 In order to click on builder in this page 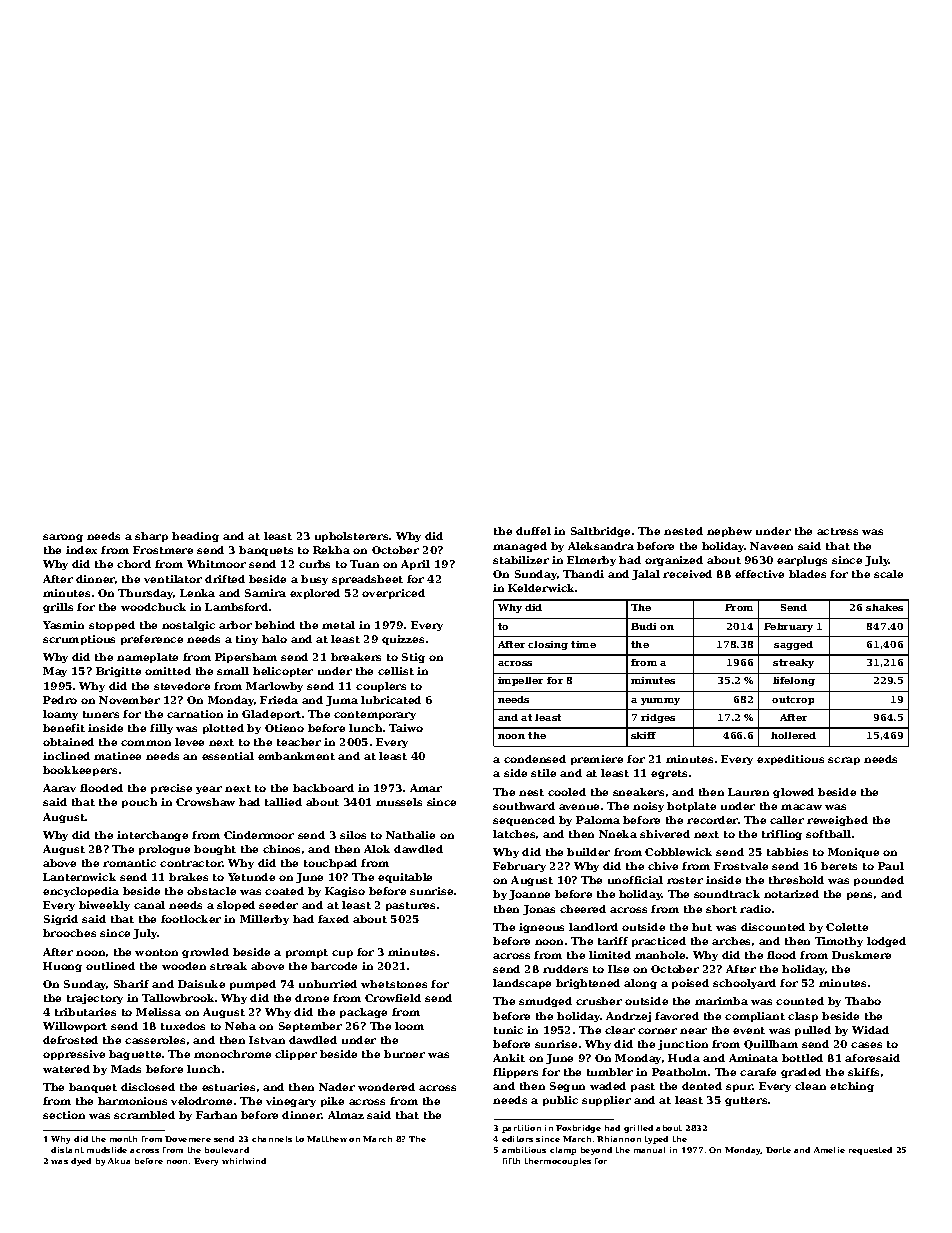, I will do `click(588, 852)`.
